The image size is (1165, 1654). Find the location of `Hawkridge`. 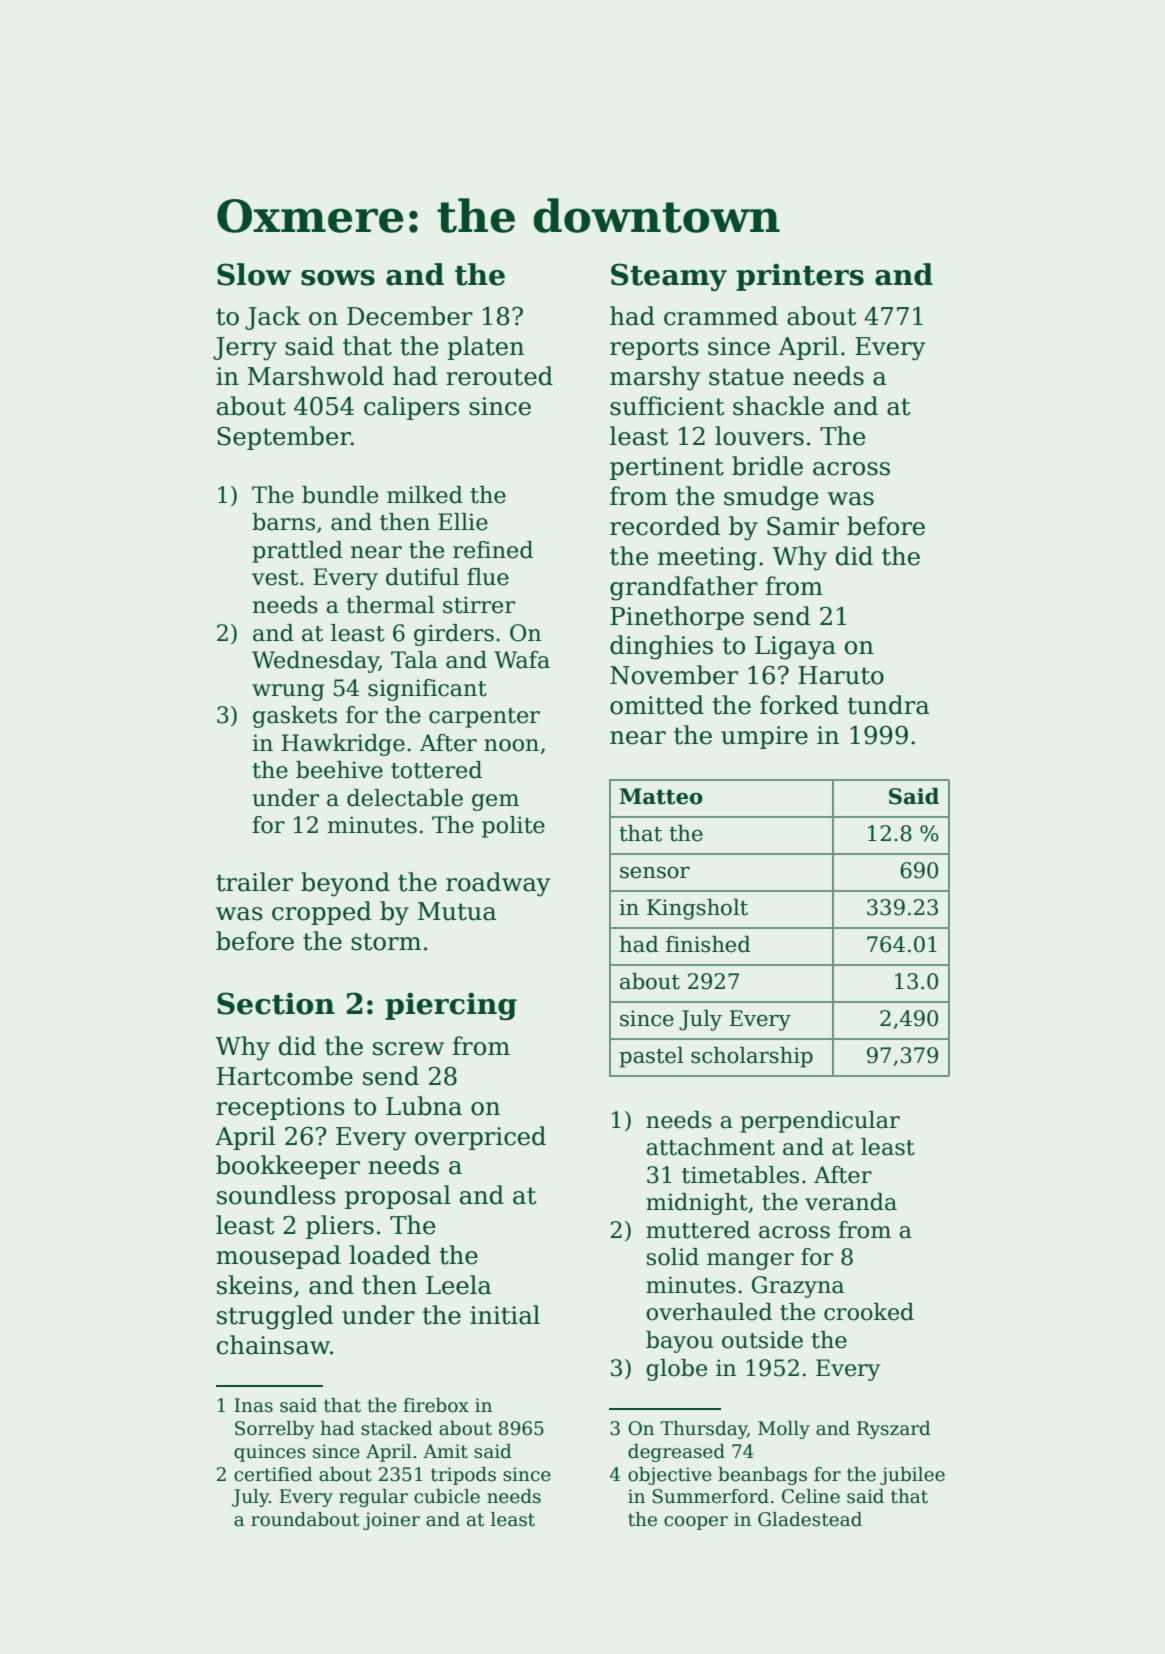

Hawkridge is located at coordinates (343, 745).
